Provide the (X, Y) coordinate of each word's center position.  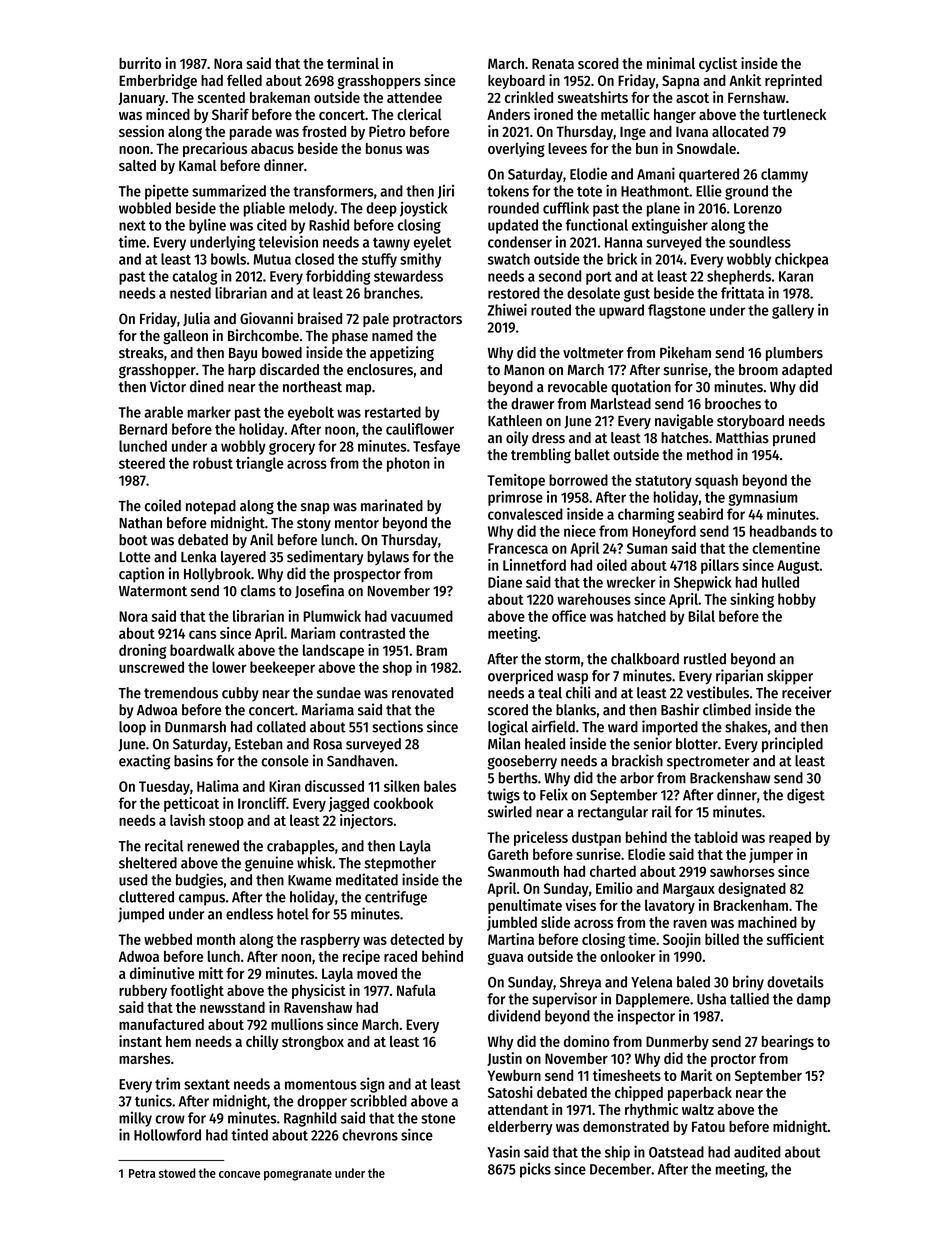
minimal (671, 63)
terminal (353, 63)
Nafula (416, 990)
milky (135, 1119)
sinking (752, 600)
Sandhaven (360, 761)
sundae (339, 693)
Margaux (689, 890)
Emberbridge (158, 81)
